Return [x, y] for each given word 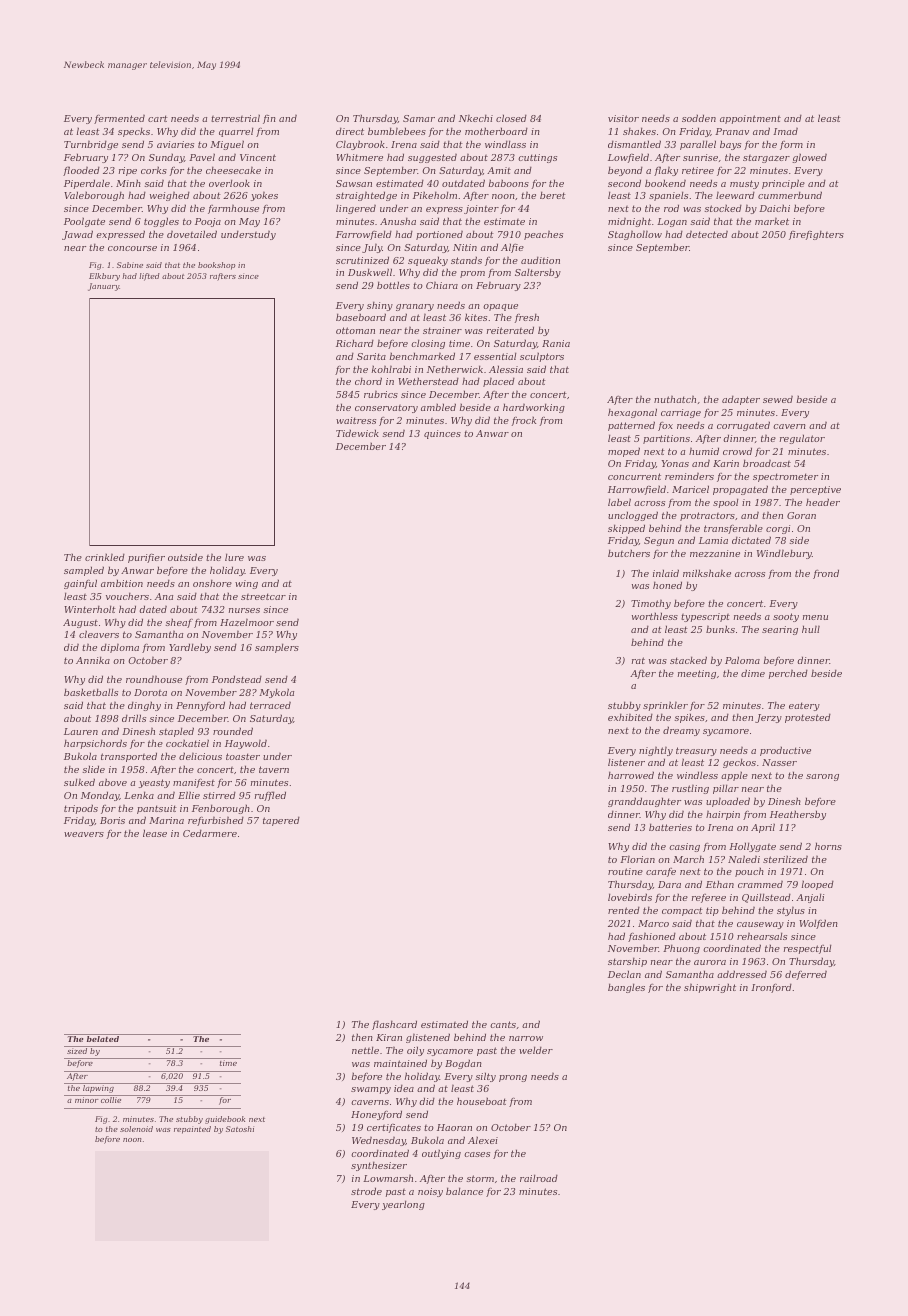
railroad [539, 1178]
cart [158, 118]
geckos [739, 763]
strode [366, 1191]
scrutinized [362, 260]
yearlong [403, 1205]
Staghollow [635, 235]
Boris [112, 820]
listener [626, 762]
